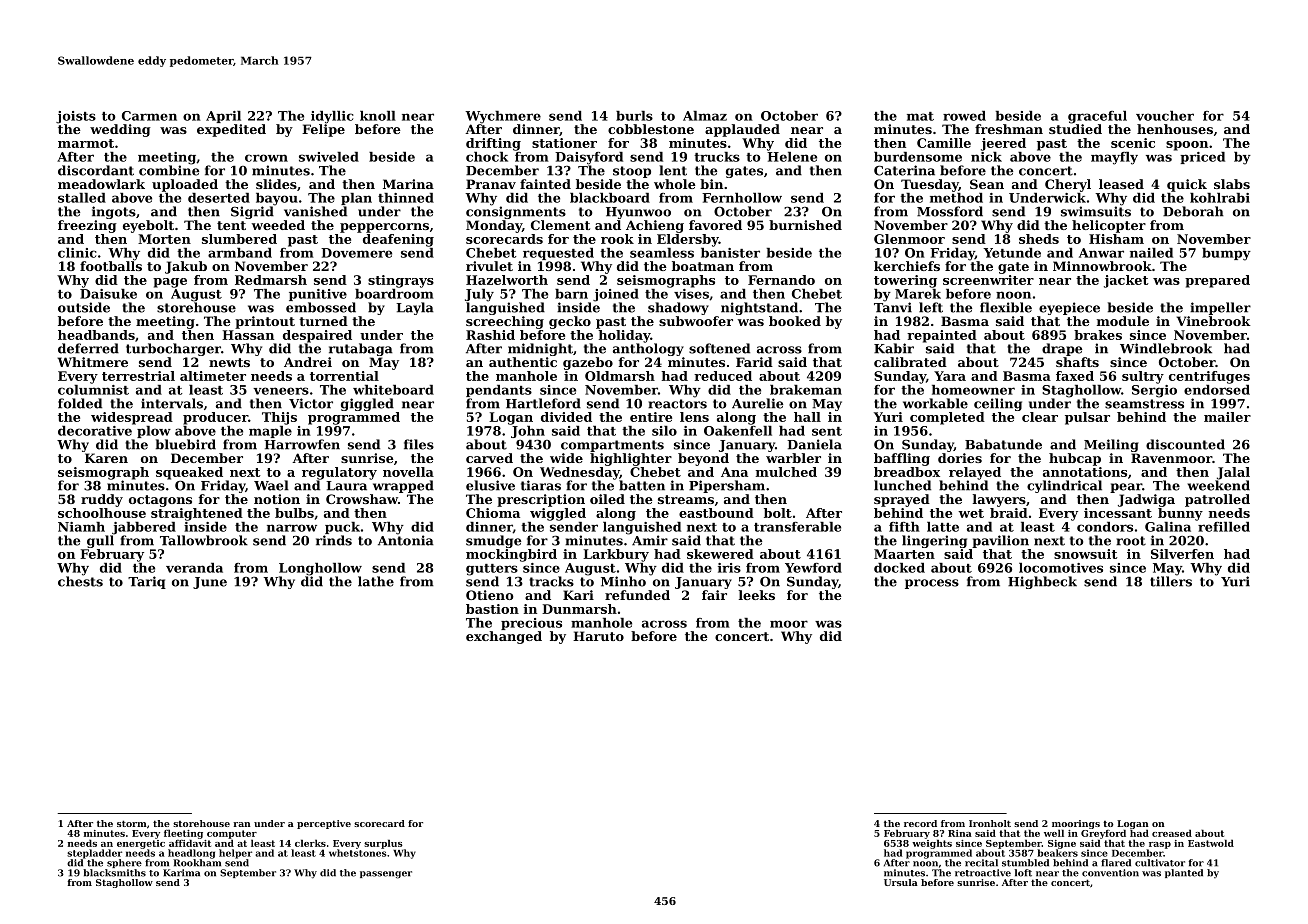 This image has height=924, width=1308. What do you see at coordinates (1165, 116) in the image?
I see `voucher` at bounding box center [1165, 116].
